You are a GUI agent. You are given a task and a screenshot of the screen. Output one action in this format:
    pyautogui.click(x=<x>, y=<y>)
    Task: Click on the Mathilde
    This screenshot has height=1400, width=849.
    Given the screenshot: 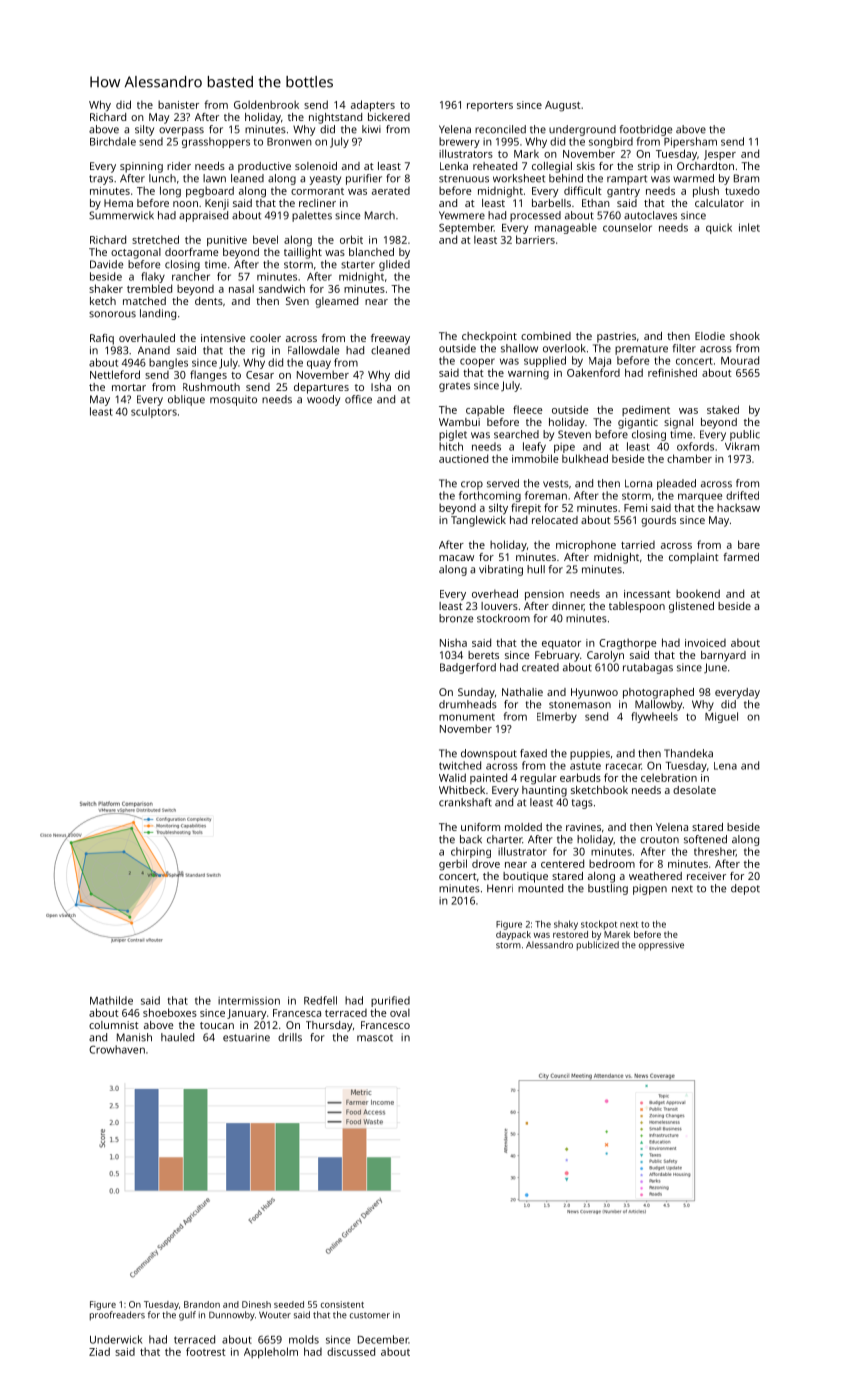 What is the action you would take?
    pyautogui.click(x=111, y=1000)
